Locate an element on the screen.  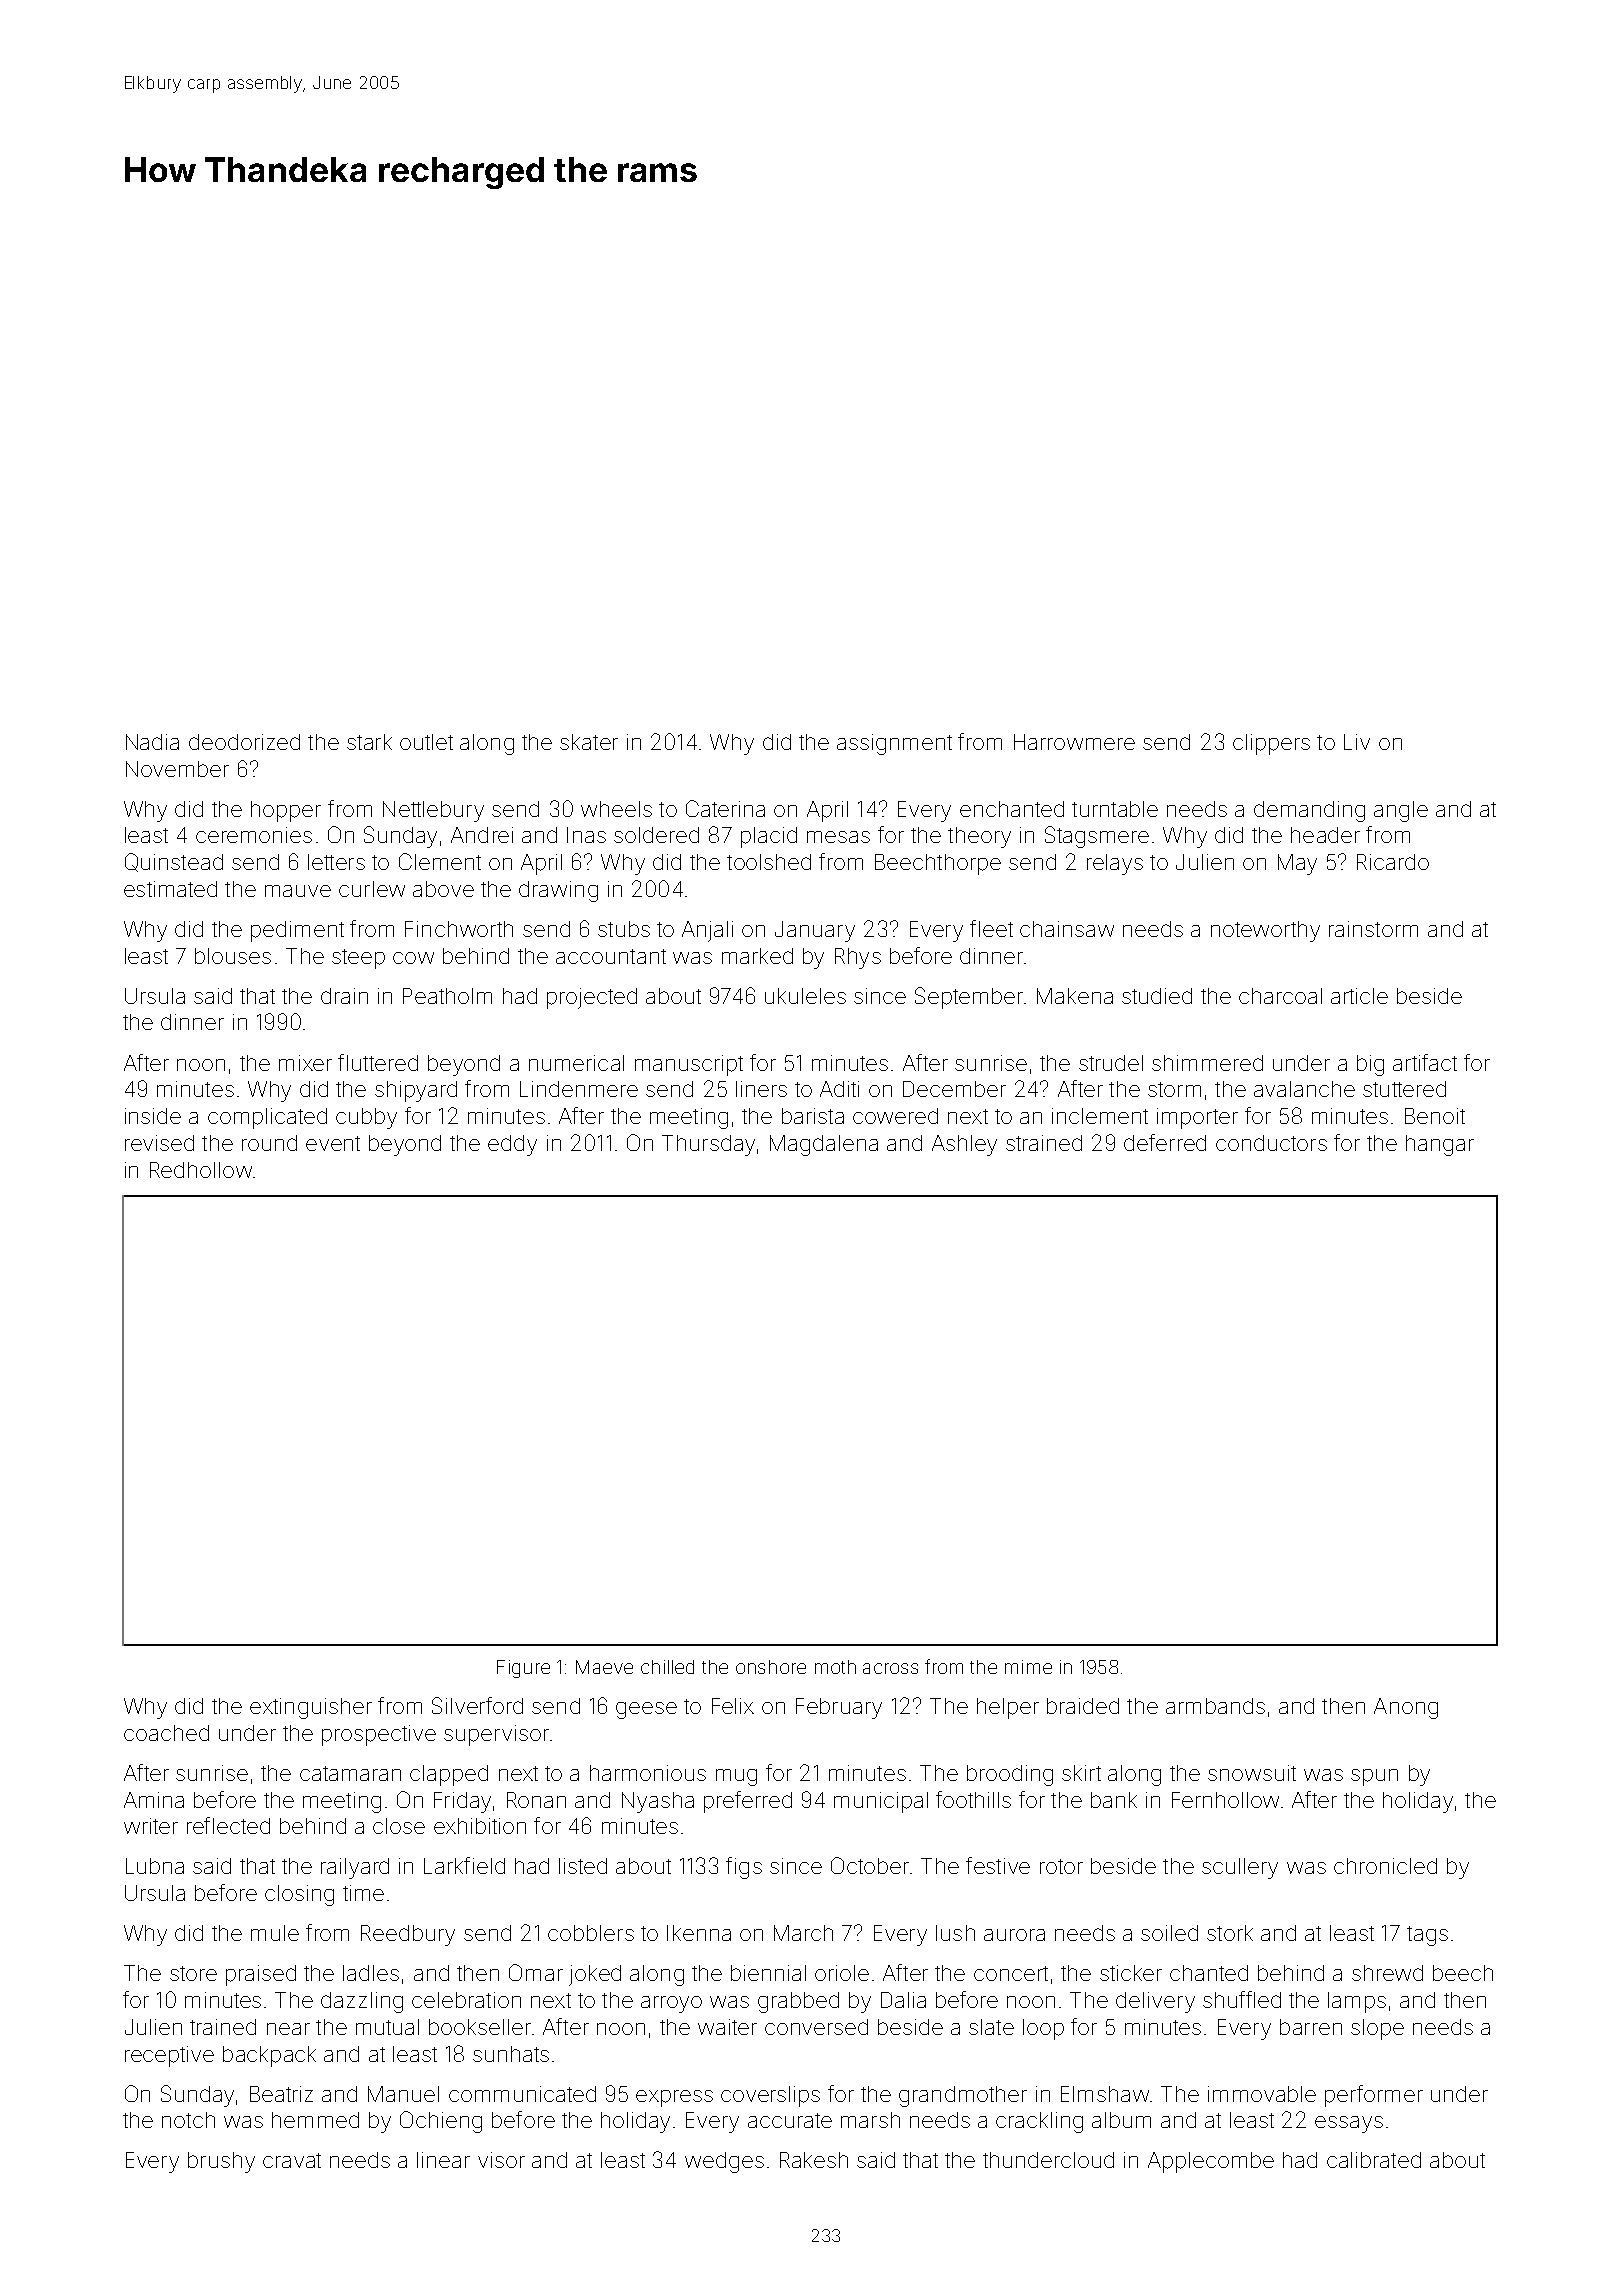
Anong is located at coordinates (1406, 1708).
